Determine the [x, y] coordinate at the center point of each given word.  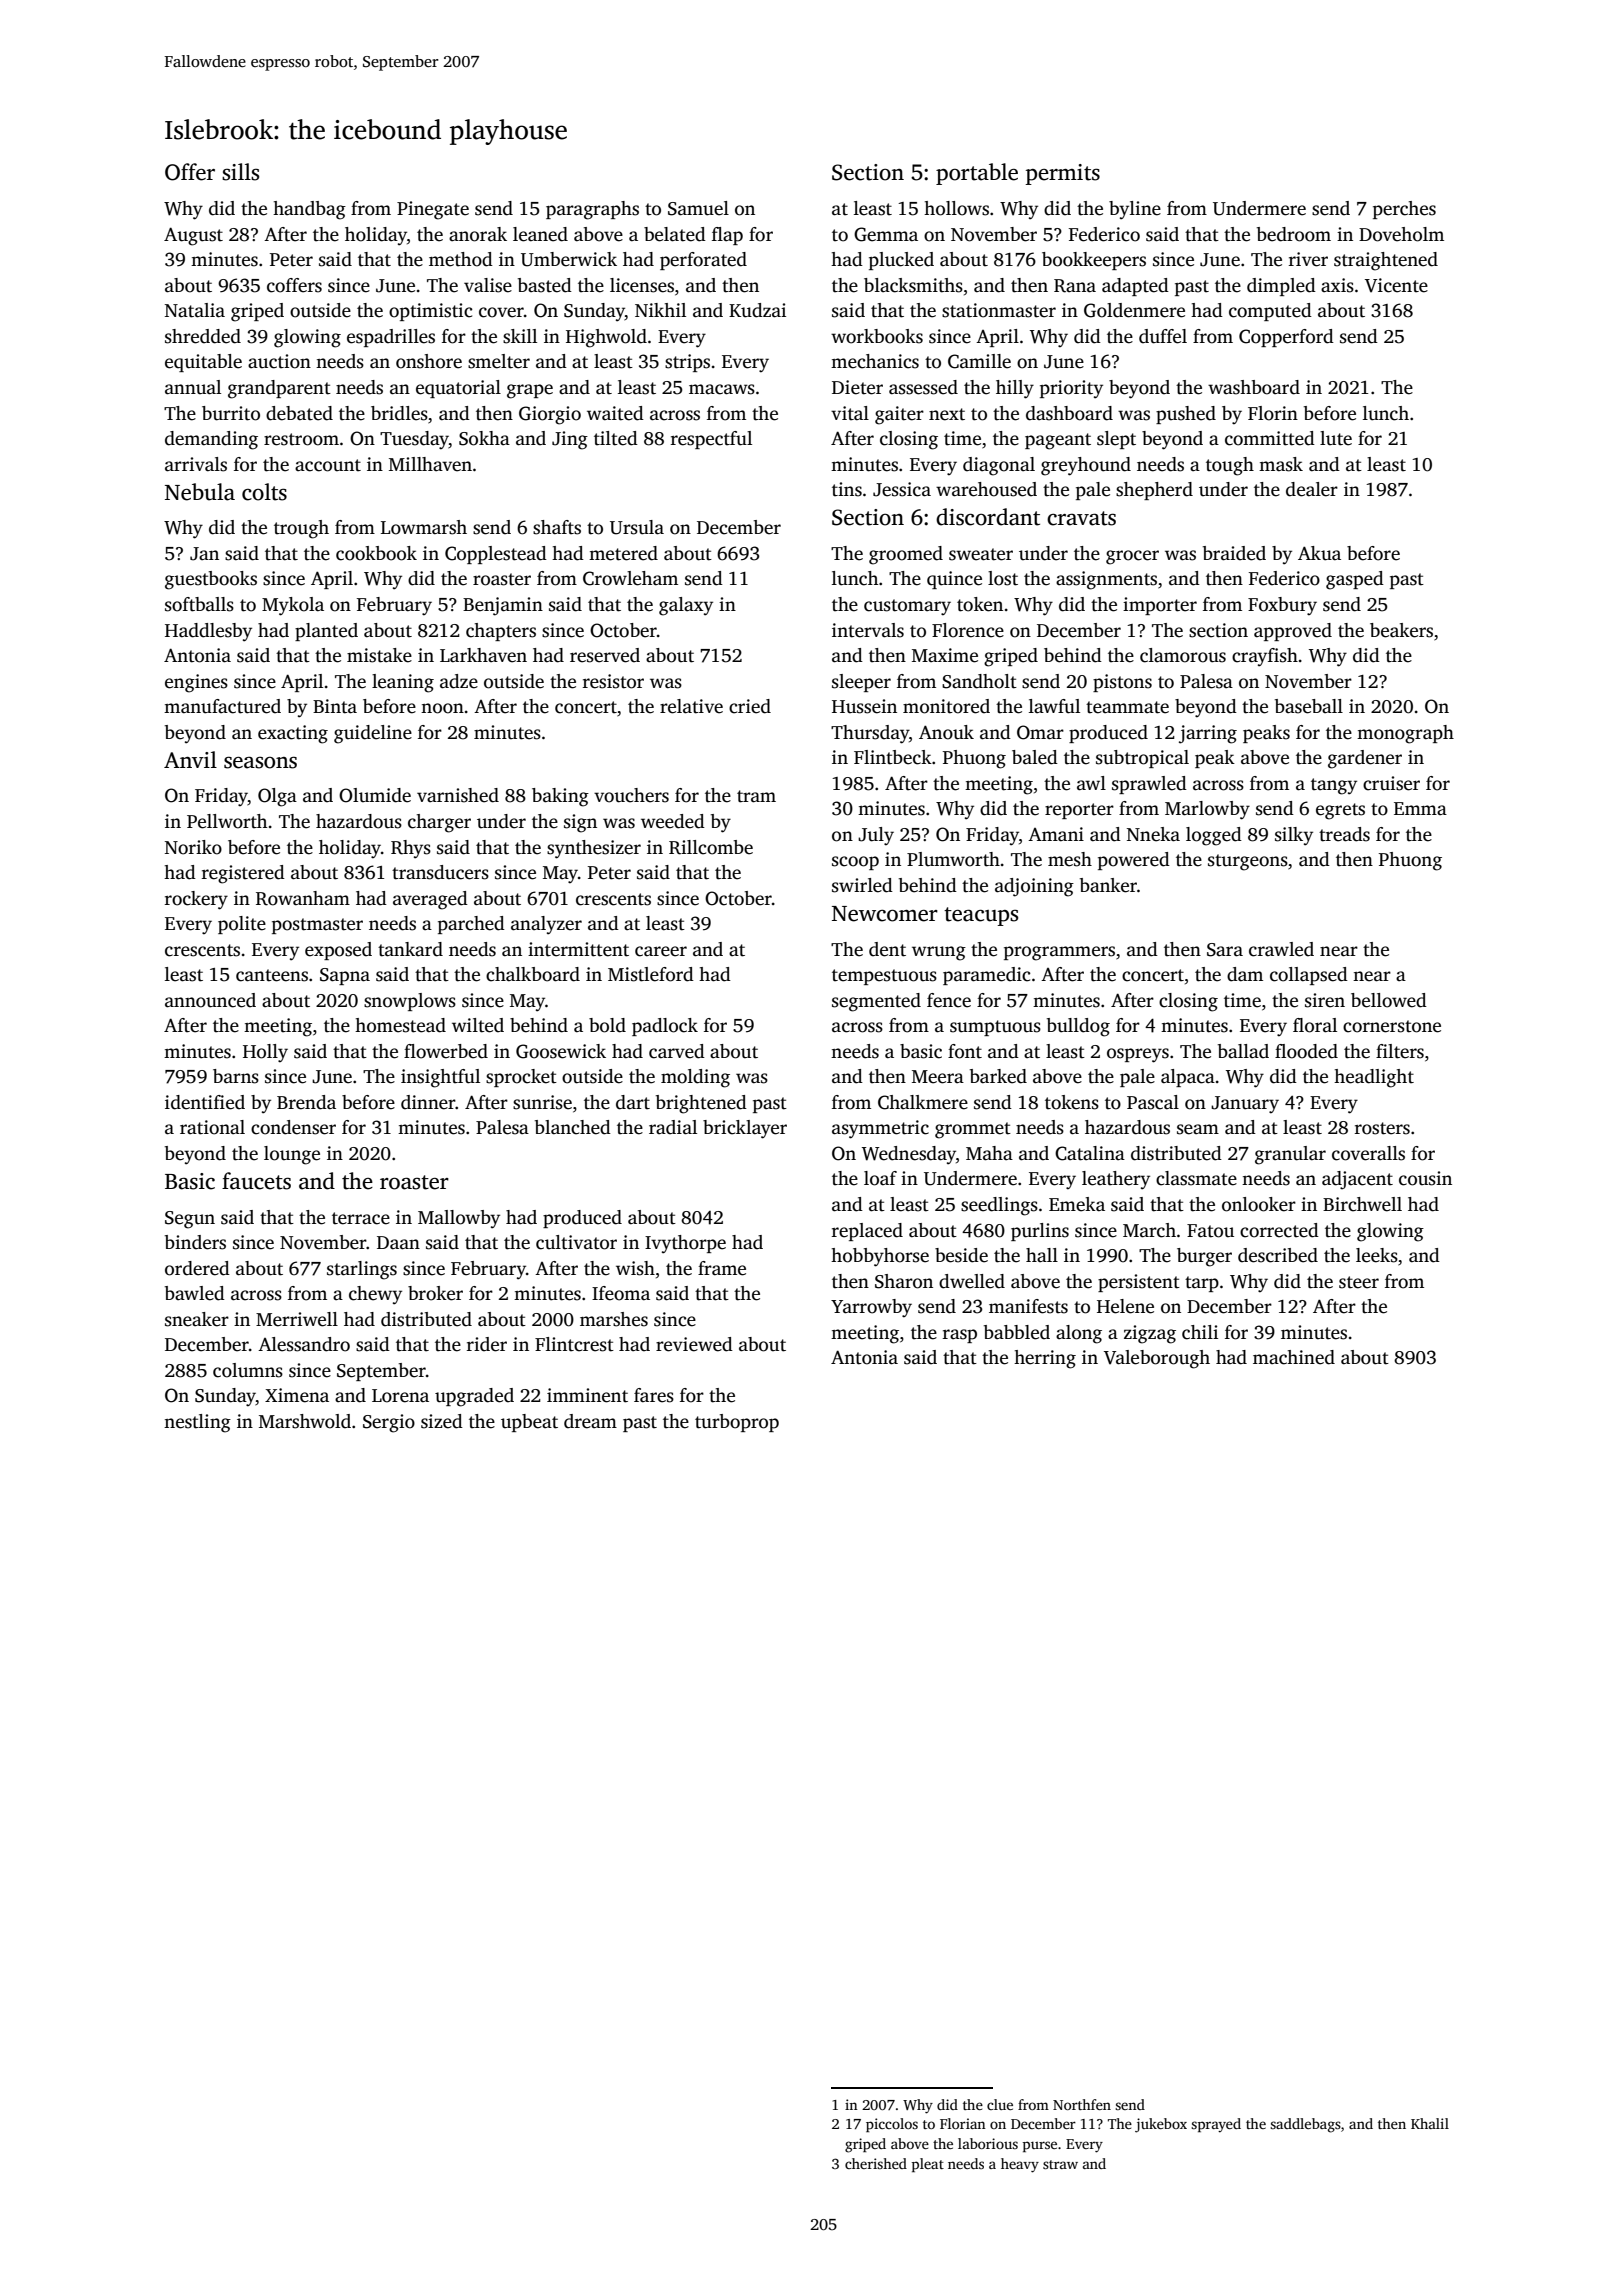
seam [1198, 1129]
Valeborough [1157, 1359]
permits [1062, 174]
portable [977, 174]
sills [240, 172]
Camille [979, 361]
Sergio [389, 1423]
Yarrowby [871, 1308]
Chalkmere [923, 1102]
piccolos [892, 2125]
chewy [375, 1295]
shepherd [1154, 491]
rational [212, 1127]
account [328, 465]
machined [1294, 1357]
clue [1000, 2104]
